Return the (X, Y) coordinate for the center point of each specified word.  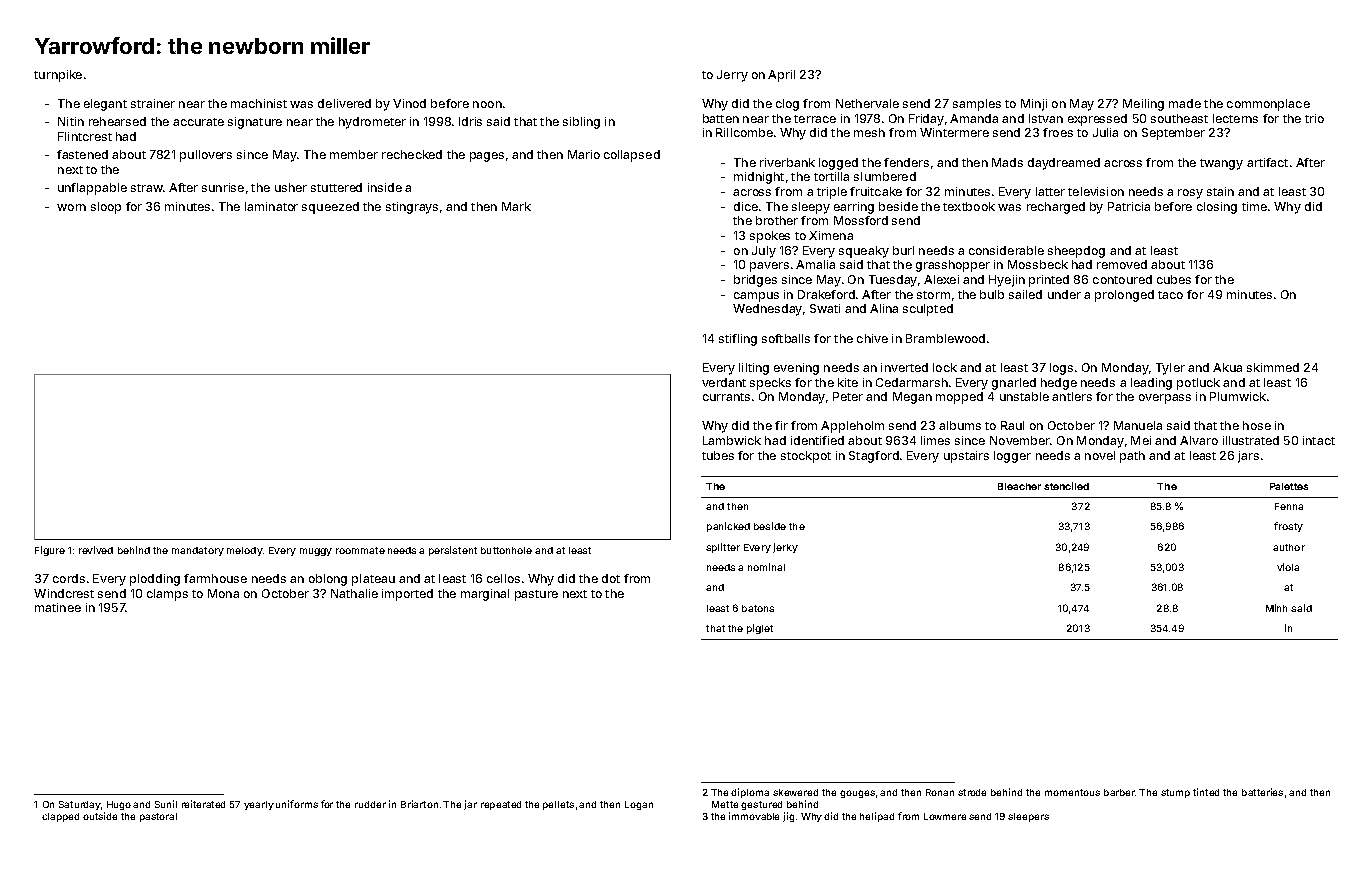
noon (487, 104)
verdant (724, 382)
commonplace (1268, 105)
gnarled (1014, 384)
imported (407, 595)
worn (71, 207)
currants (726, 397)
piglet (760, 629)
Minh (1276, 608)
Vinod (409, 103)
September (1173, 134)
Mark (516, 206)
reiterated (203, 804)
